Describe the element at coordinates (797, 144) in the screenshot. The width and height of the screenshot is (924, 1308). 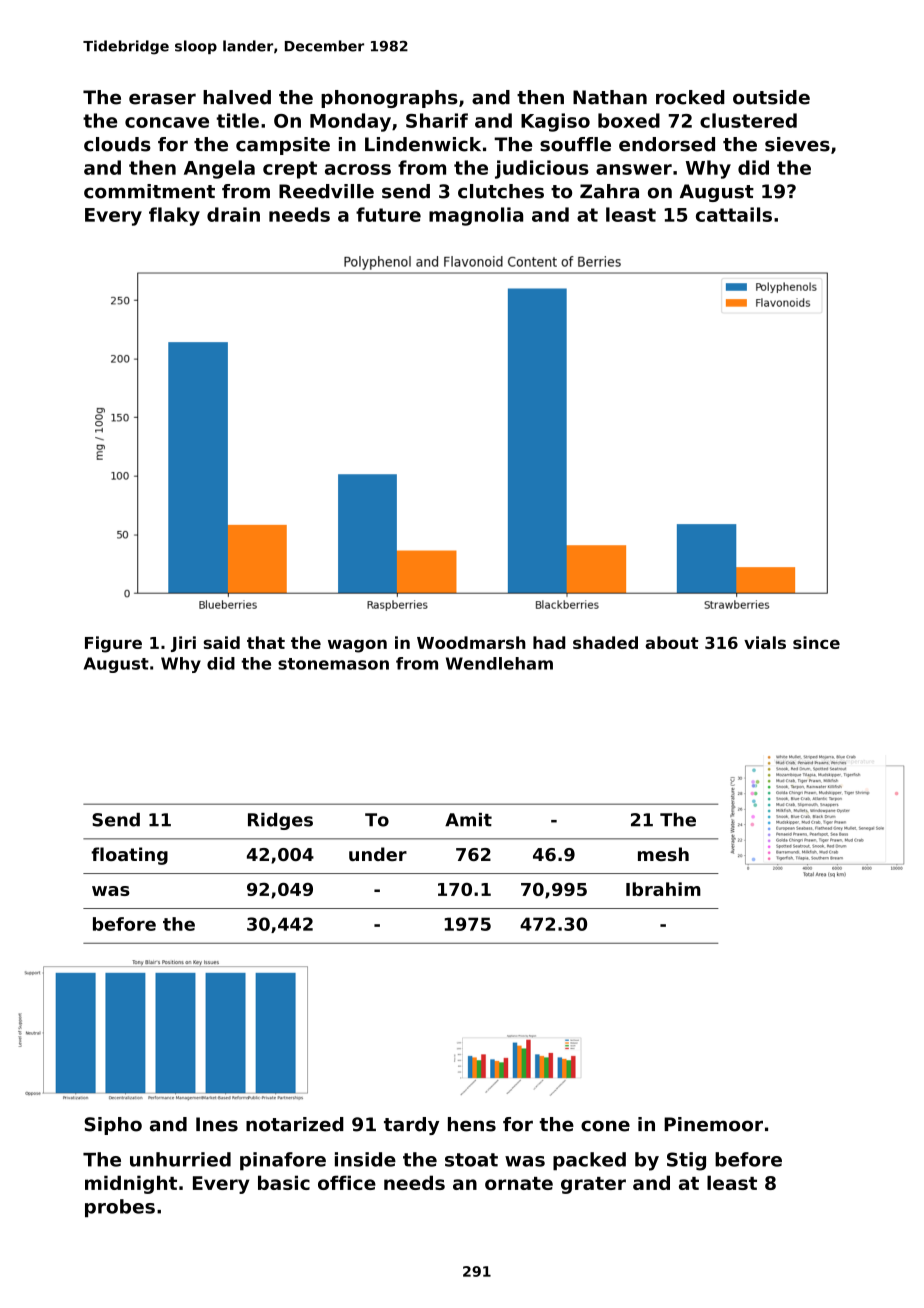
I see `sieves` at that location.
